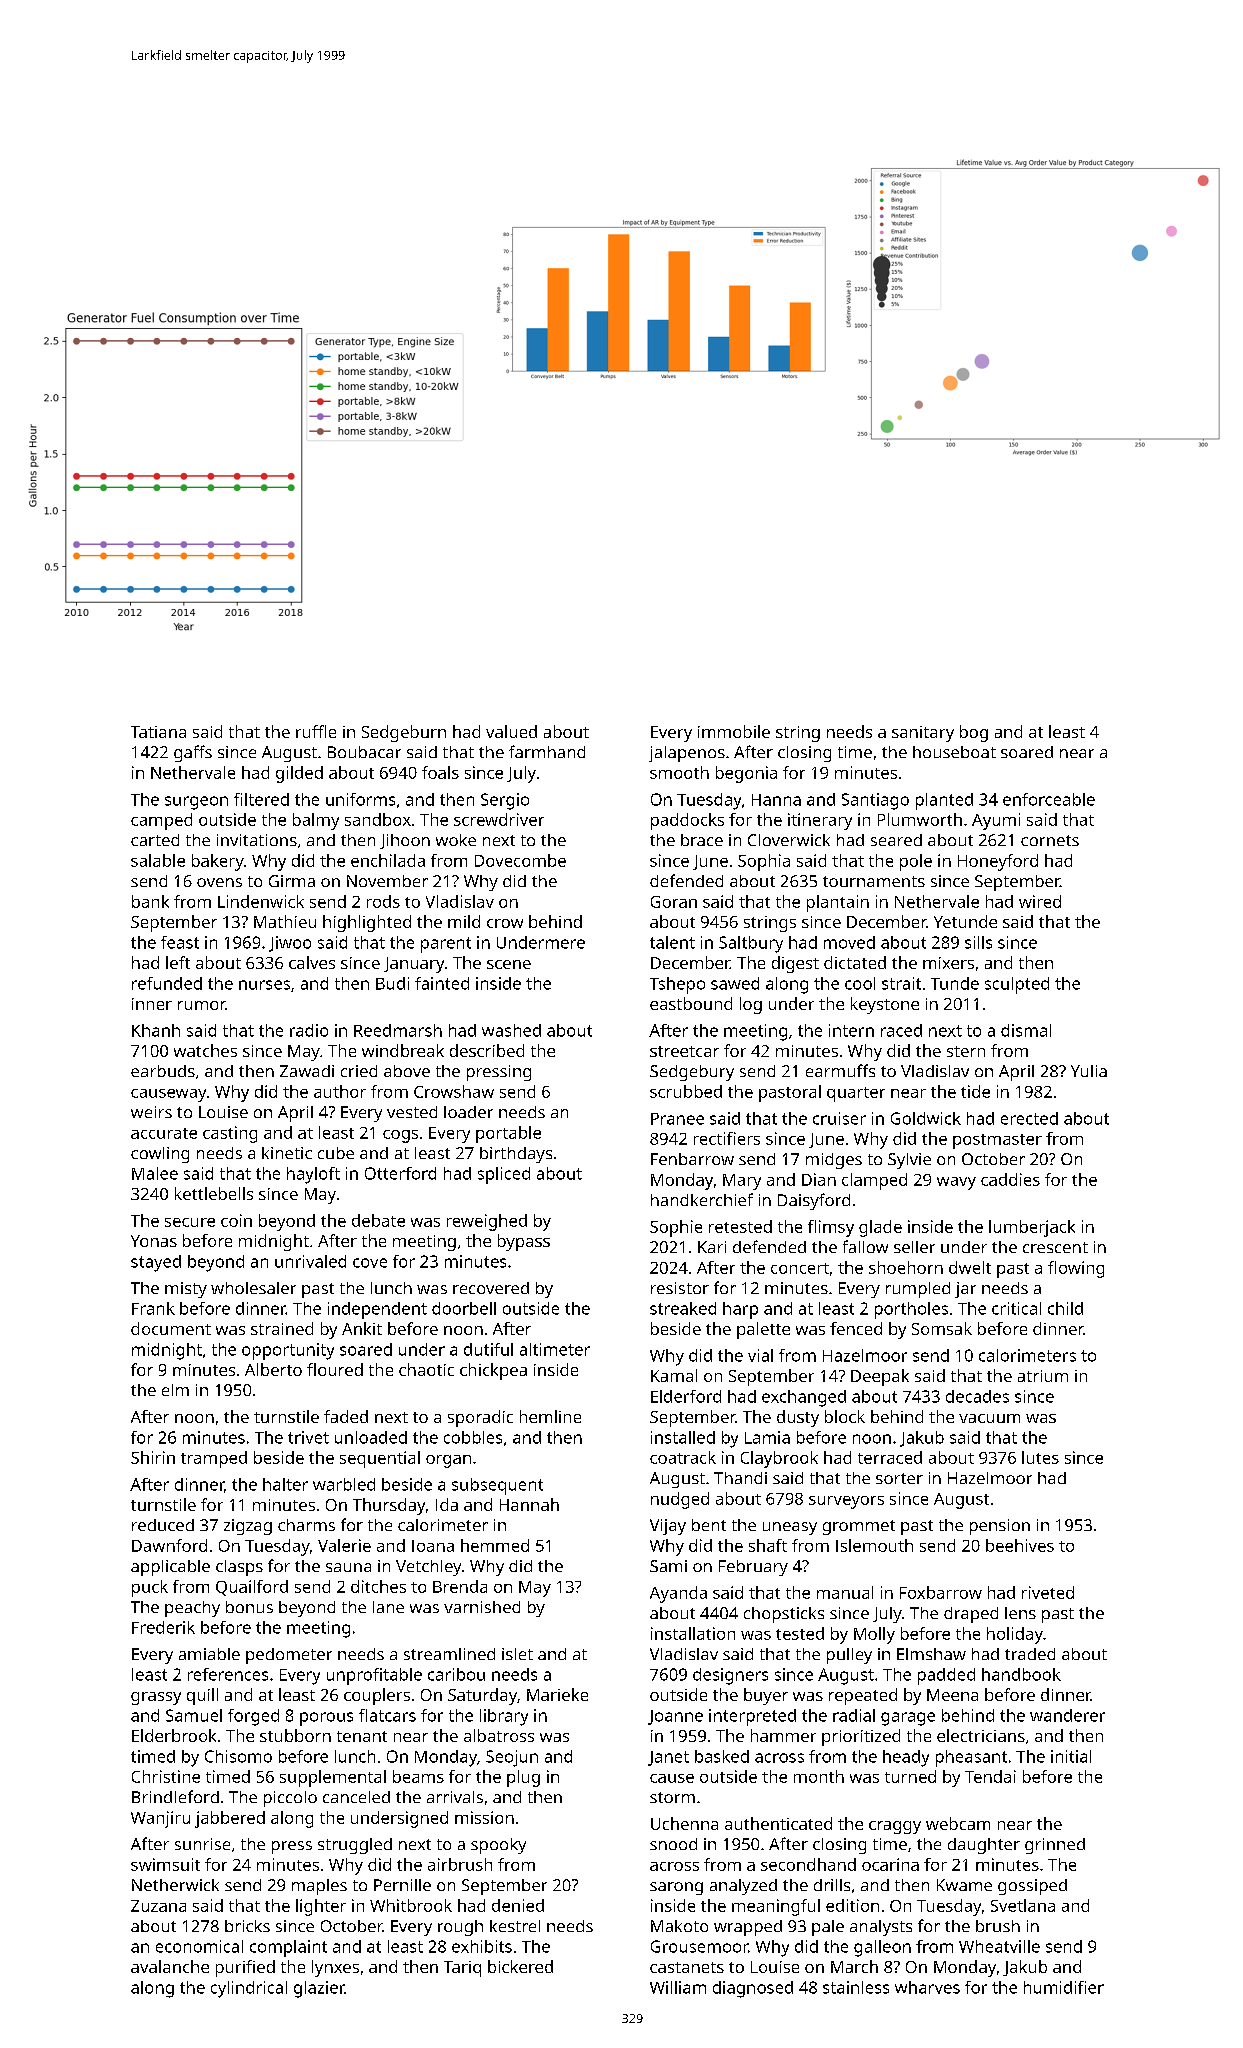 The image size is (1243, 2048). I want to click on rumor, so click(202, 1005).
